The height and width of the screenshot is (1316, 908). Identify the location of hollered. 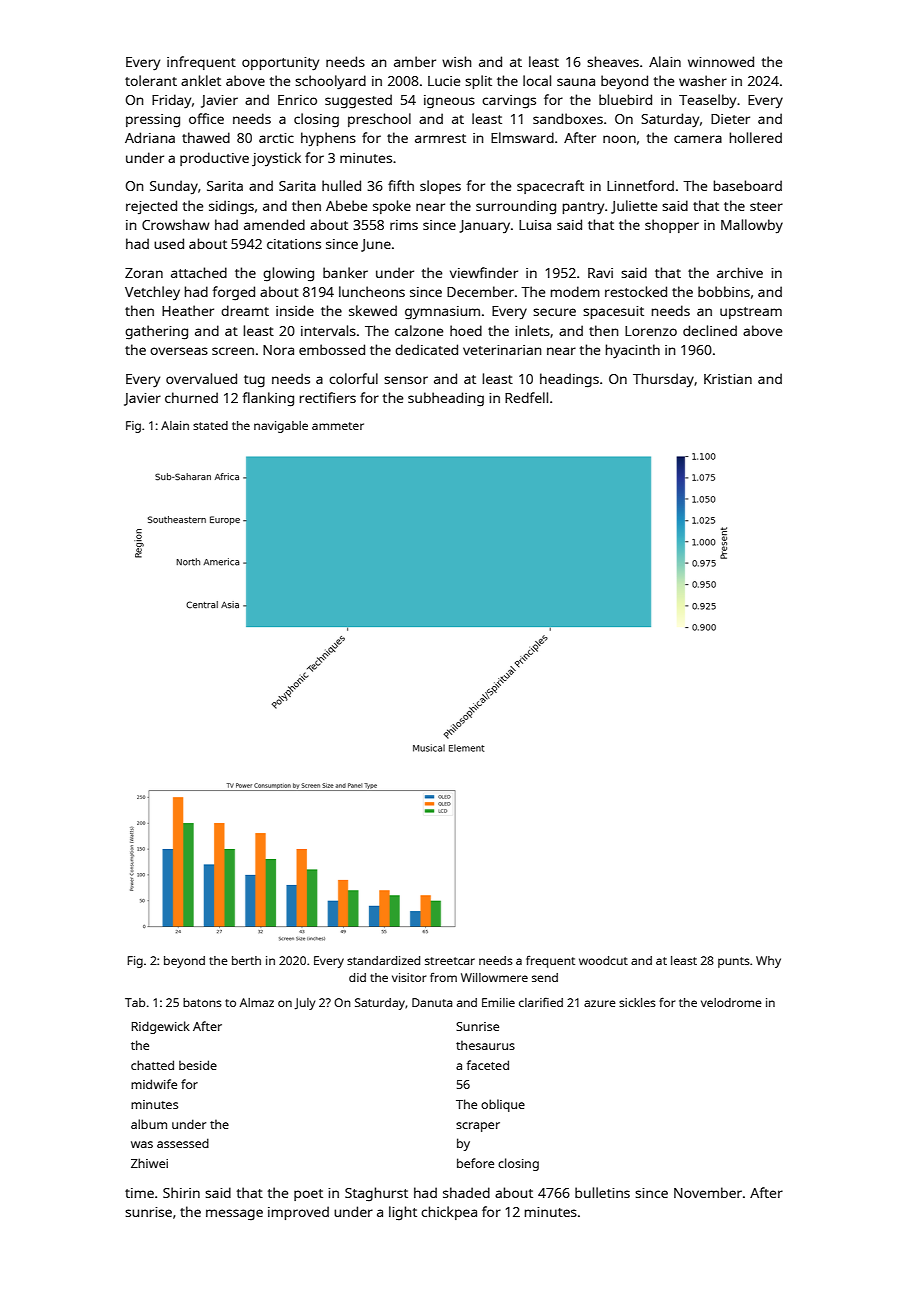
(756, 137).
